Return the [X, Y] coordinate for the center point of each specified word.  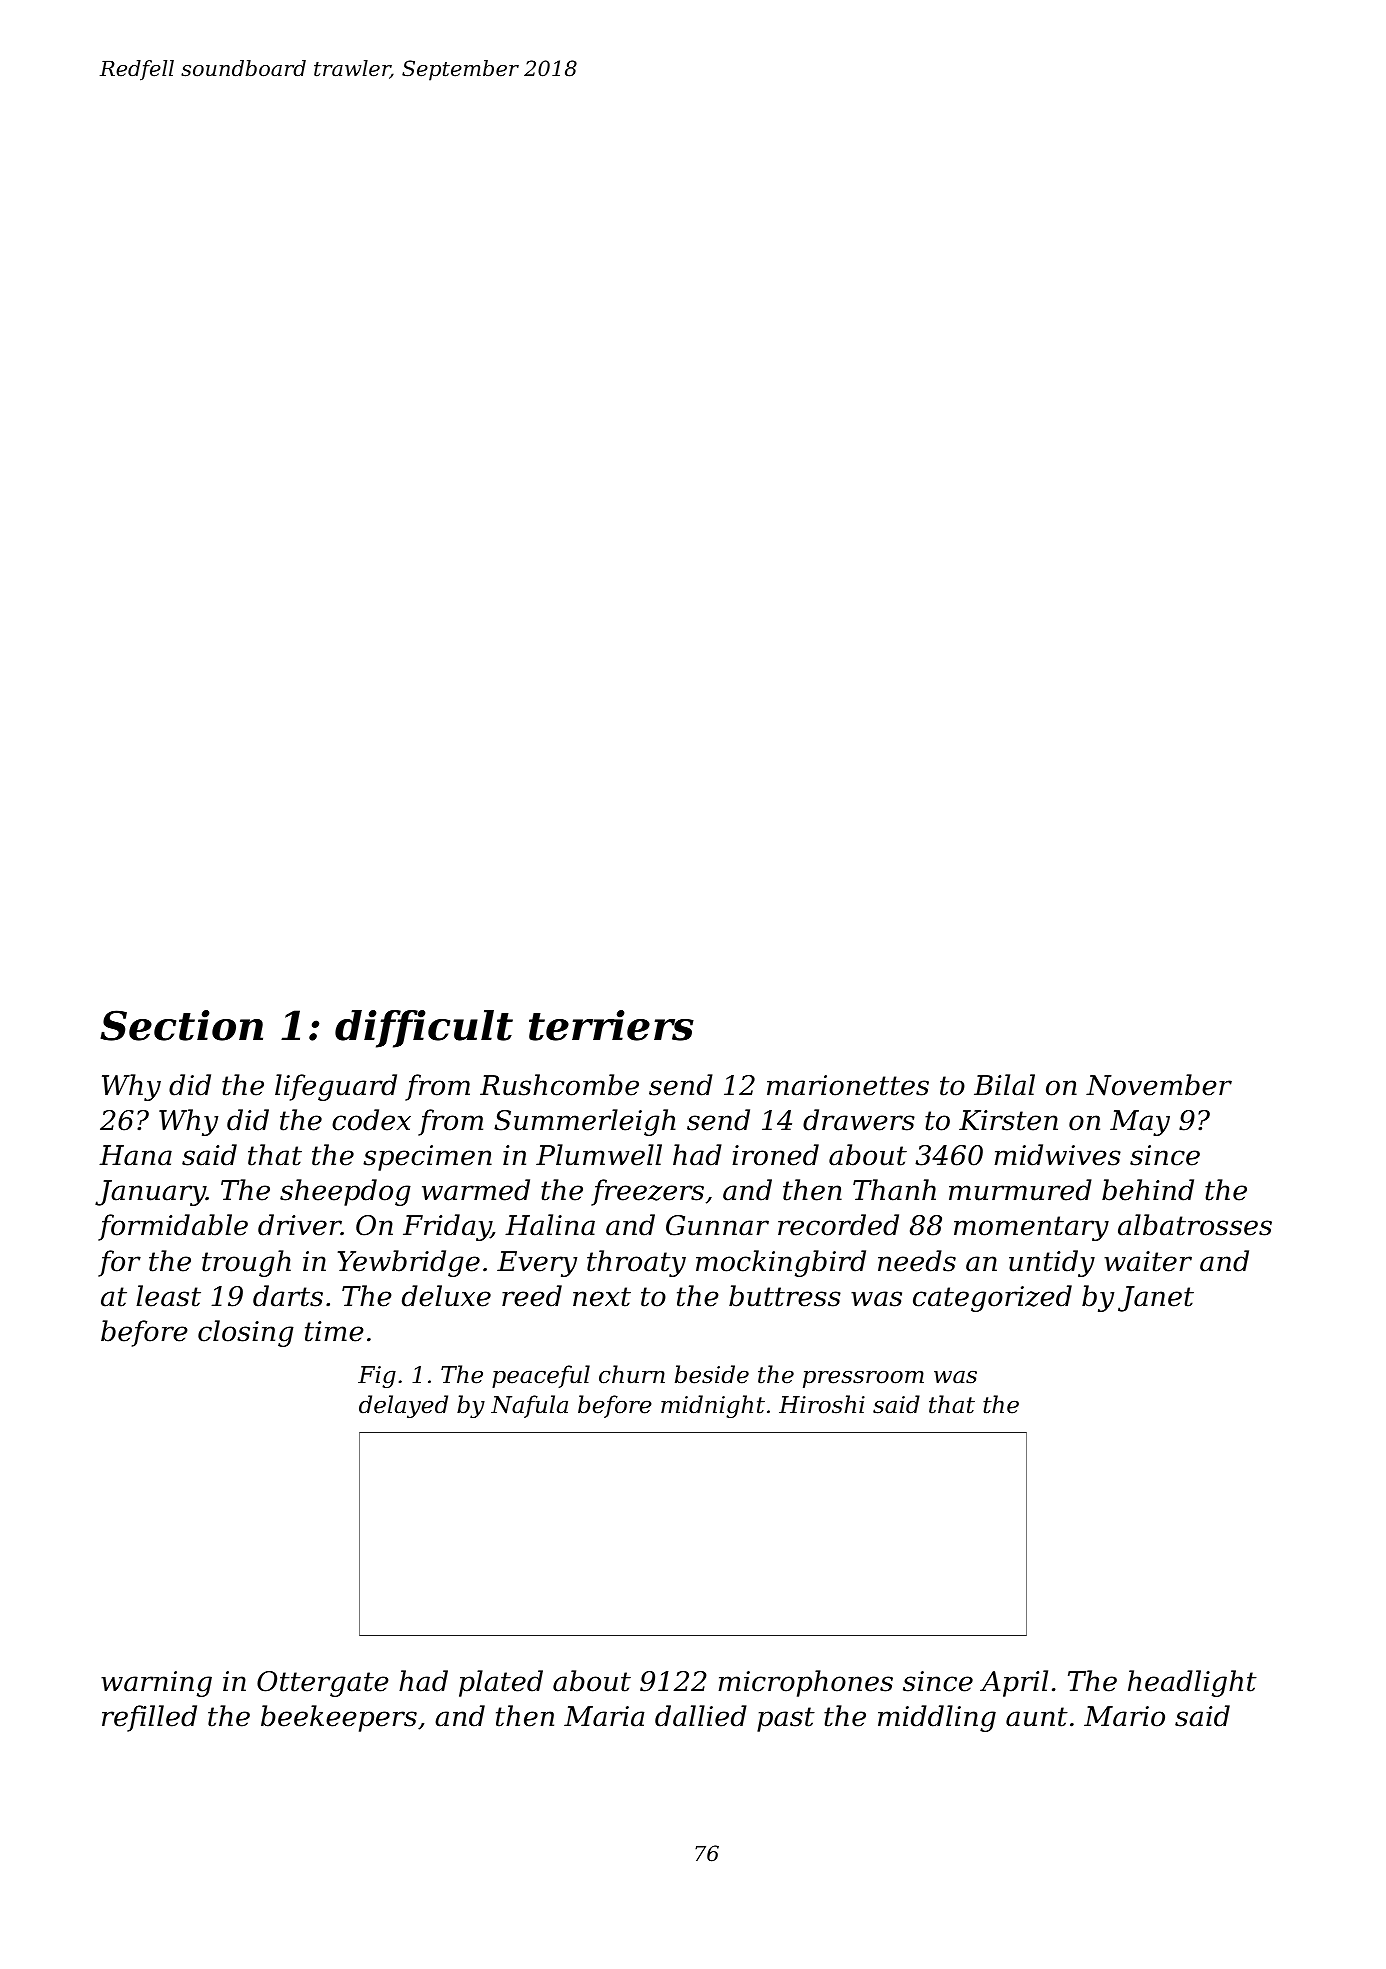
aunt [1037, 1717]
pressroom [863, 1379]
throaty [636, 1263]
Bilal [1004, 1085]
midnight [713, 1406]
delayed [403, 1406]
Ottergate [323, 1684]
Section [181, 1025]
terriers [611, 1025]
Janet [1156, 1299]
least [168, 1296]
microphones [806, 1683]
